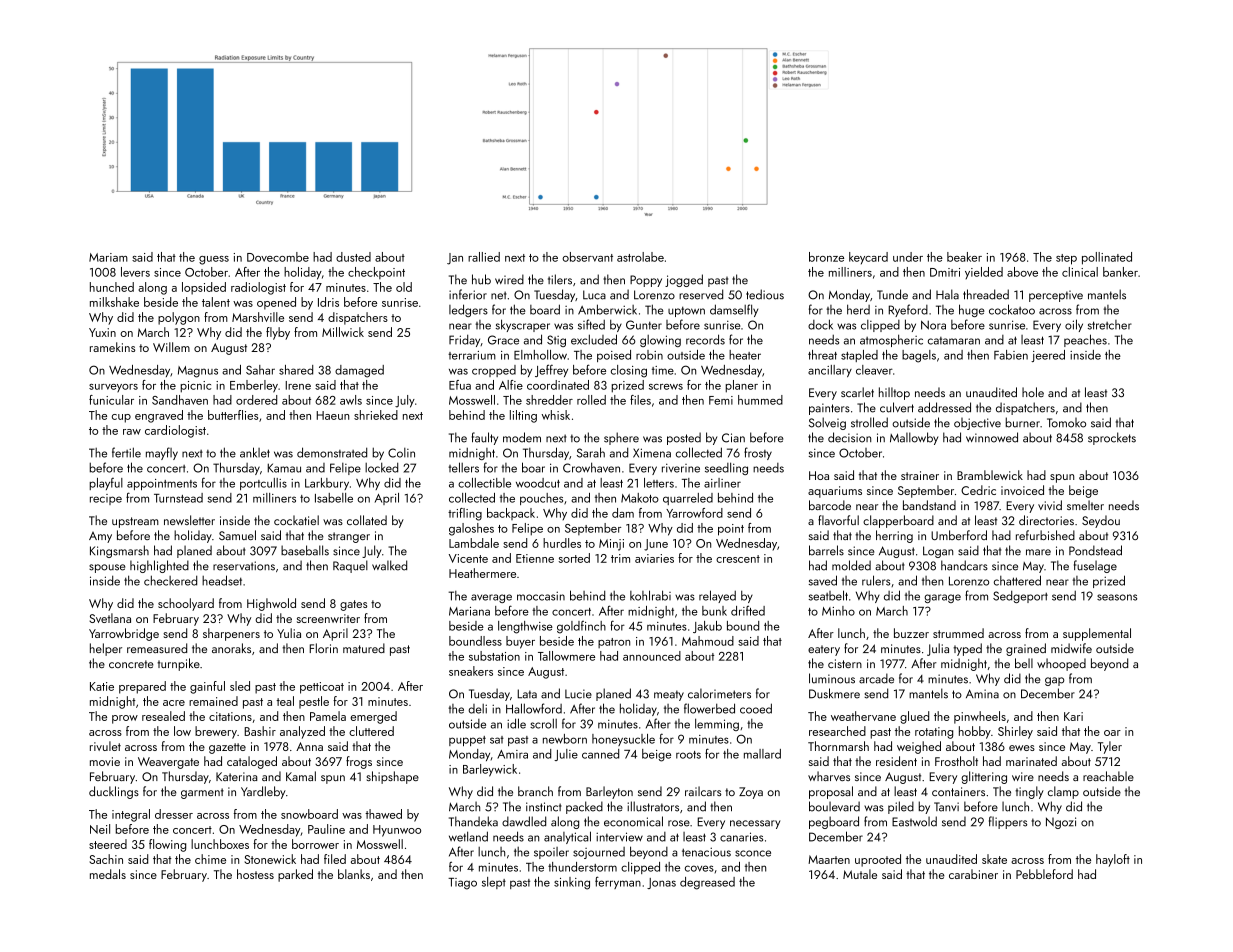 Image resolution: width=1233 pixels, height=952 pixels. Describe the element at coordinates (614, 643) in the screenshot. I see `patron` at that location.
